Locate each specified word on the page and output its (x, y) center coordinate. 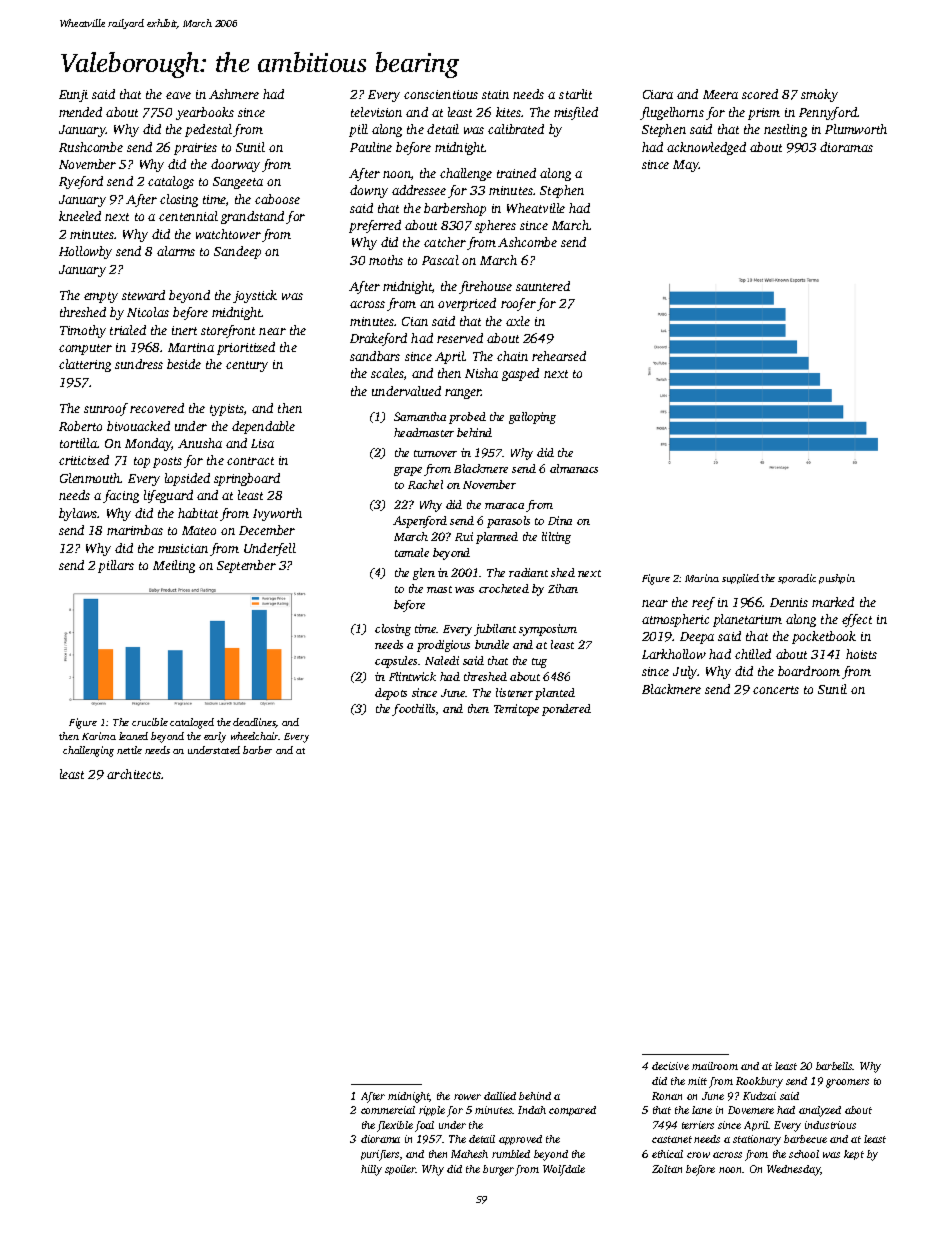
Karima (99, 736)
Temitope (516, 710)
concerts (776, 690)
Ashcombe (527, 242)
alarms (176, 251)
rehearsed (559, 356)
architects (134, 774)
